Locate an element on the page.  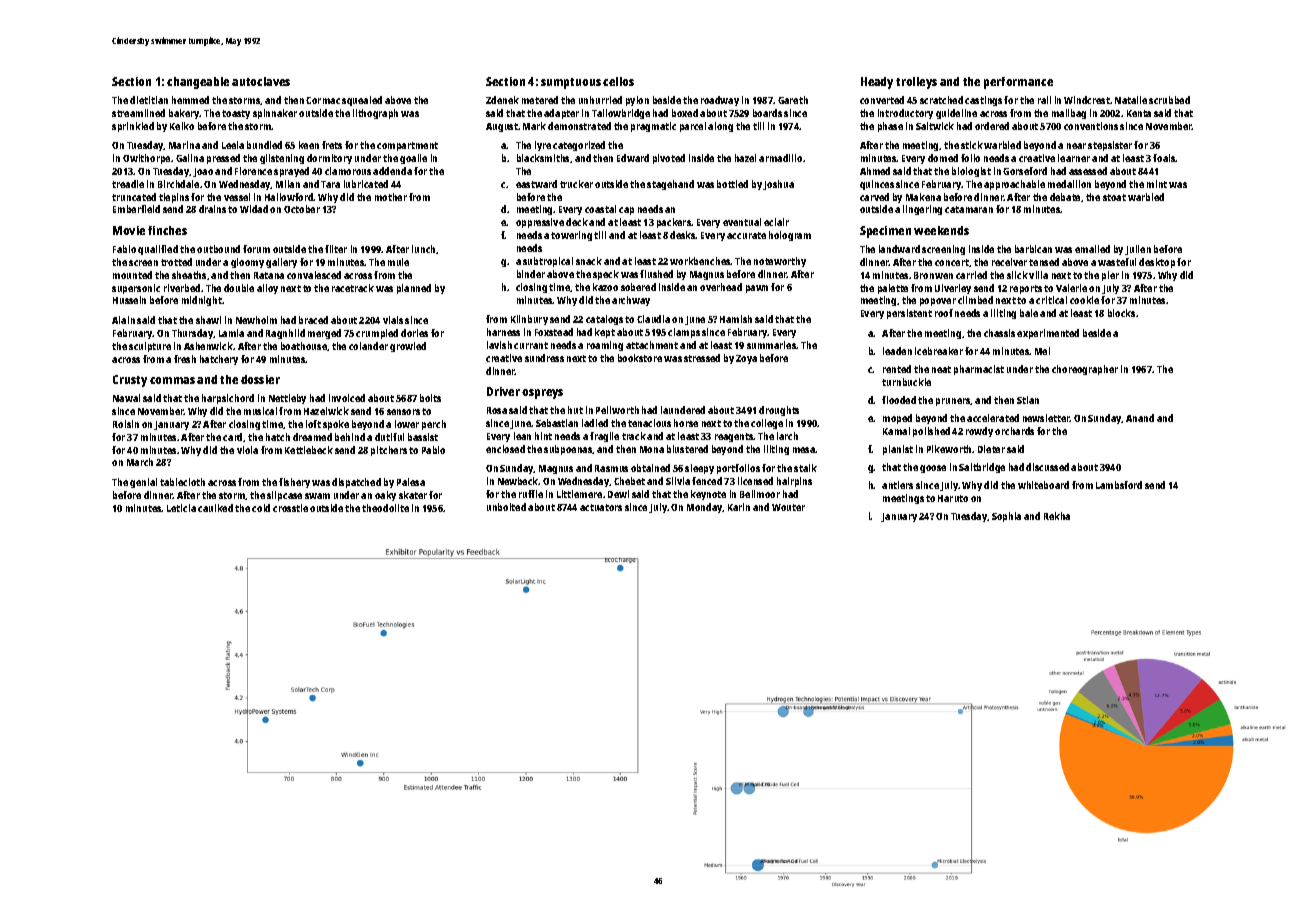
Nawal is located at coordinates (126, 398).
